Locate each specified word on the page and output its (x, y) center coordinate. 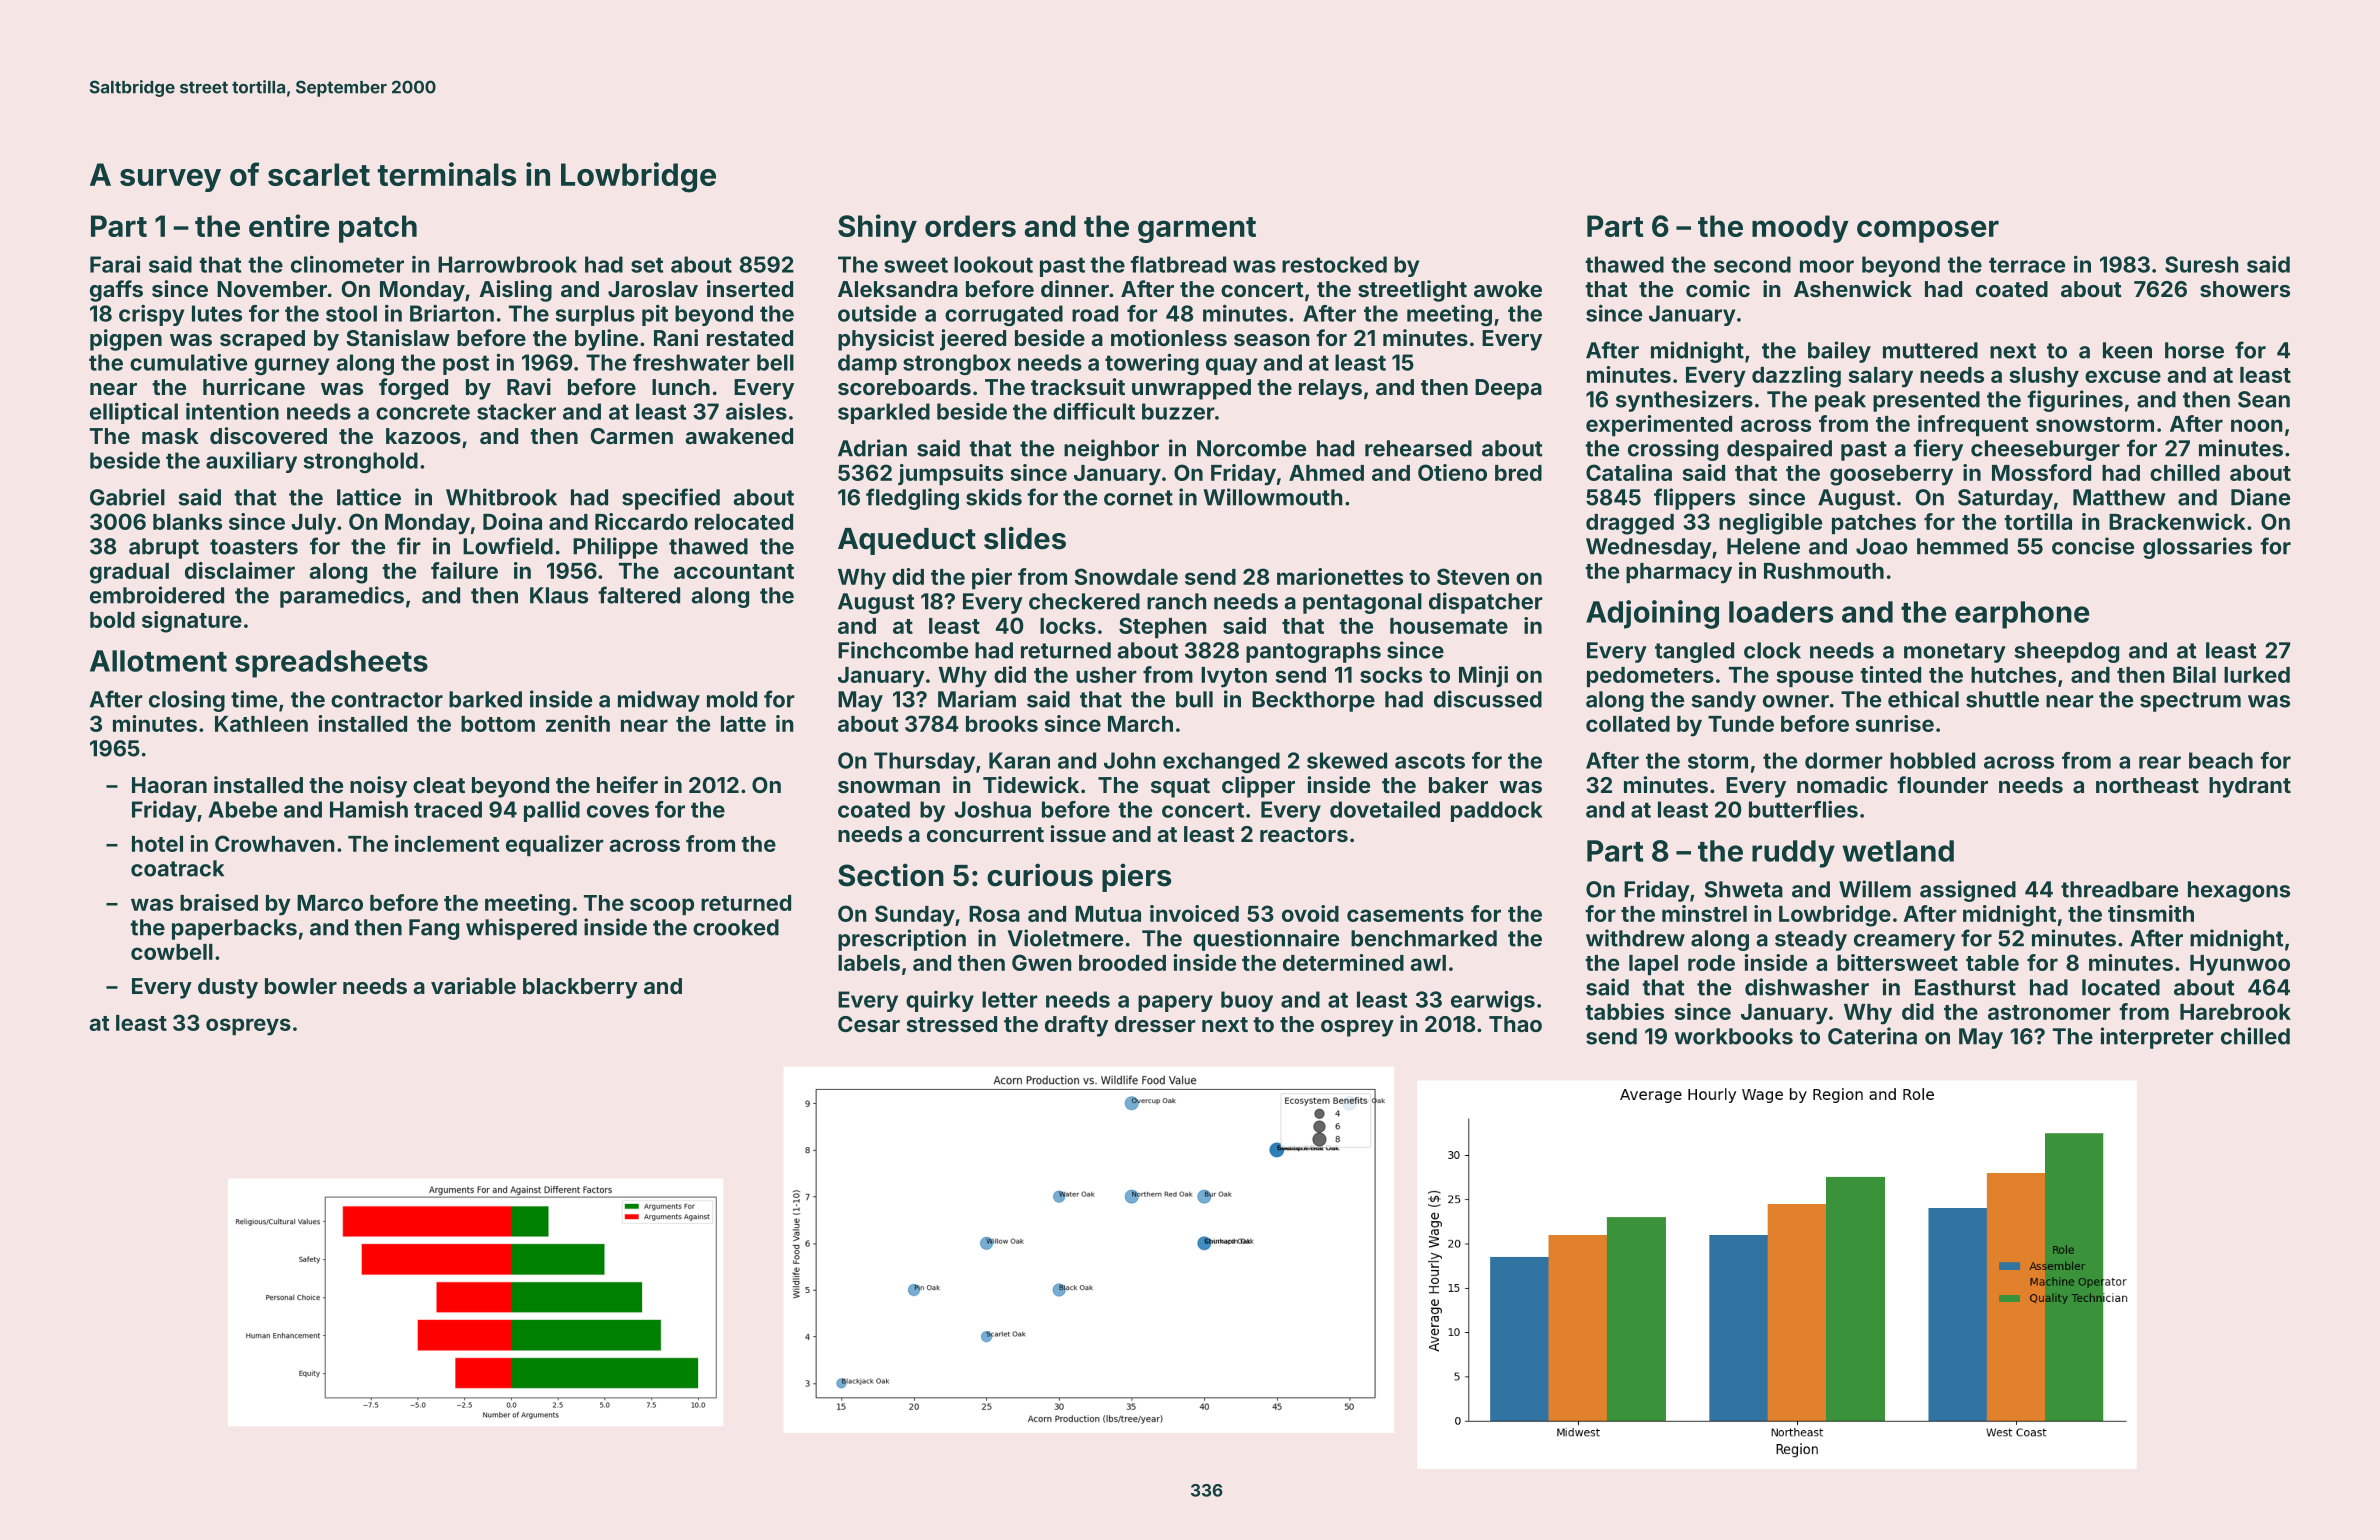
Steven (1473, 576)
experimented (1659, 425)
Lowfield (508, 546)
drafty (1076, 1026)
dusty (228, 988)
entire (289, 225)
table (1992, 963)
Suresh (2201, 264)
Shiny (877, 228)
